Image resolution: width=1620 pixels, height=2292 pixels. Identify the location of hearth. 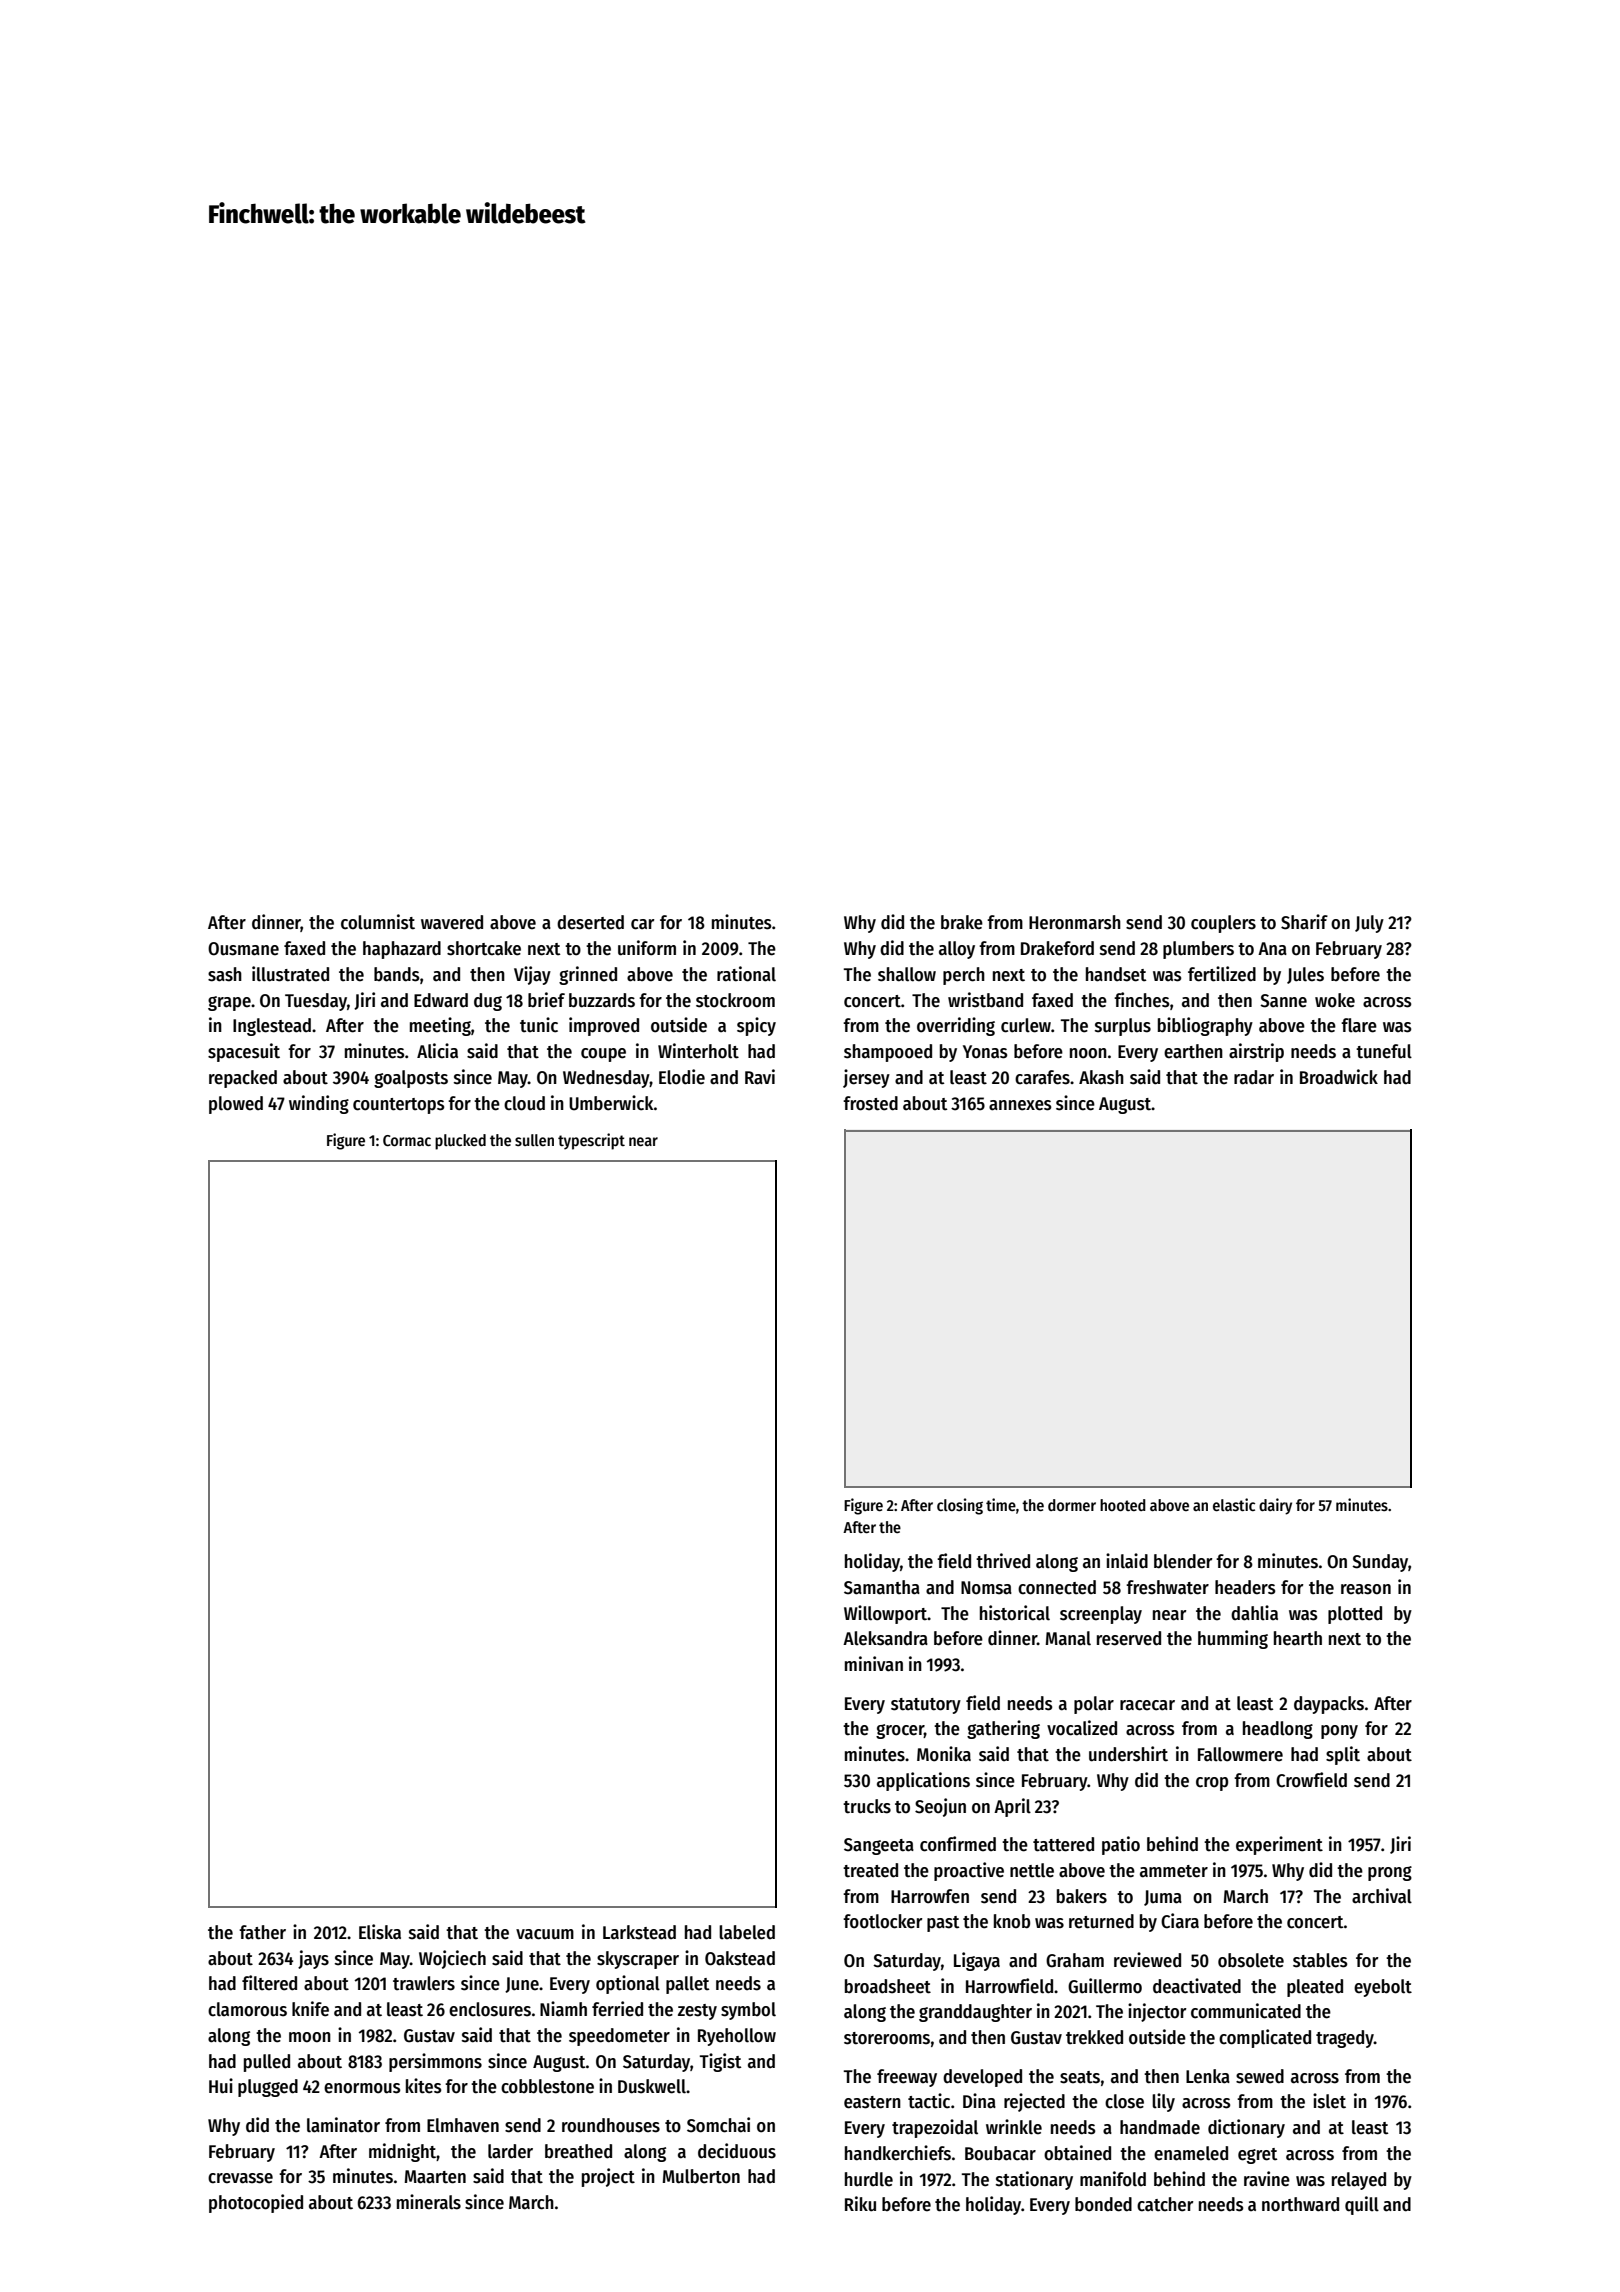
(1298, 1638).
